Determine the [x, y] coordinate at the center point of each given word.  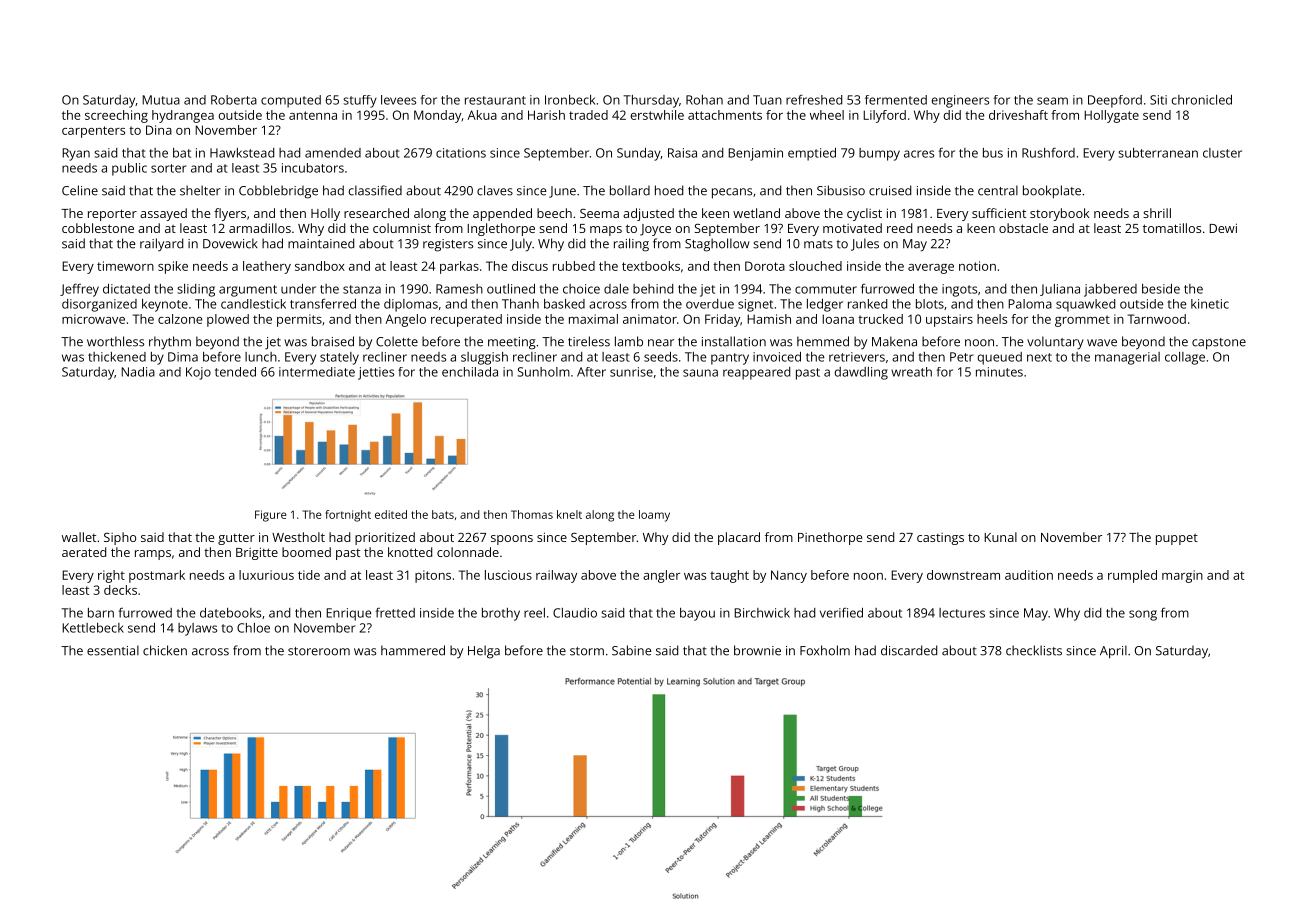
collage [1185, 358]
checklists [1034, 650]
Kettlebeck [93, 628]
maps [606, 231]
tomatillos [1172, 228]
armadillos [260, 228]
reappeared [756, 373]
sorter [168, 168]
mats [818, 244]
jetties [376, 373]
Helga [484, 652]
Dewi [1223, 228]
